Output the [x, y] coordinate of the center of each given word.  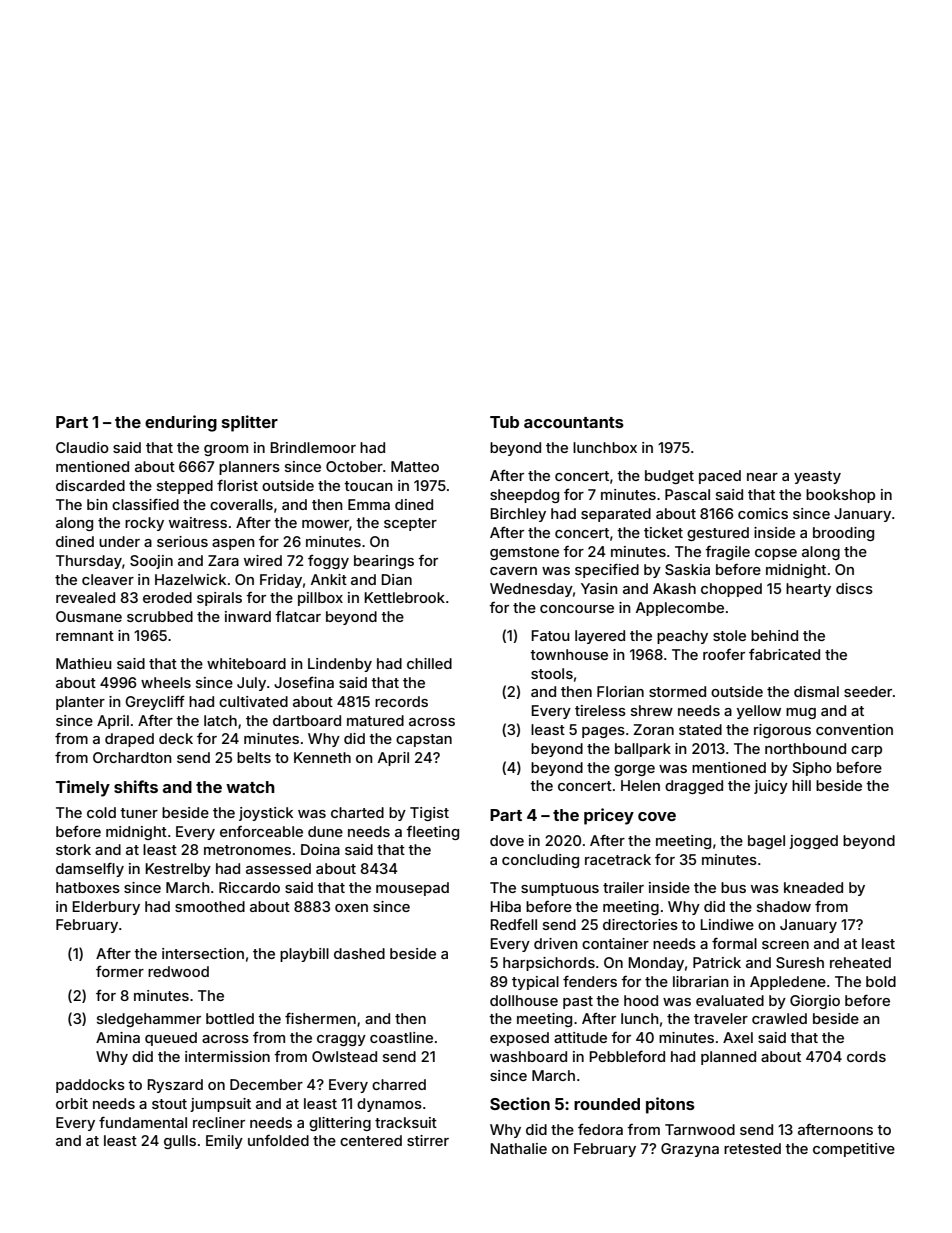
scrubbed [160, 616]
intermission [227, 1056]
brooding [843, 534]
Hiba [506, 906]
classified [145, 504]
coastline [401, 1037]
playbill [304, 955]
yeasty [817, 477]
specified [607, 570]
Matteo [415, 466]
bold [881, 981]
